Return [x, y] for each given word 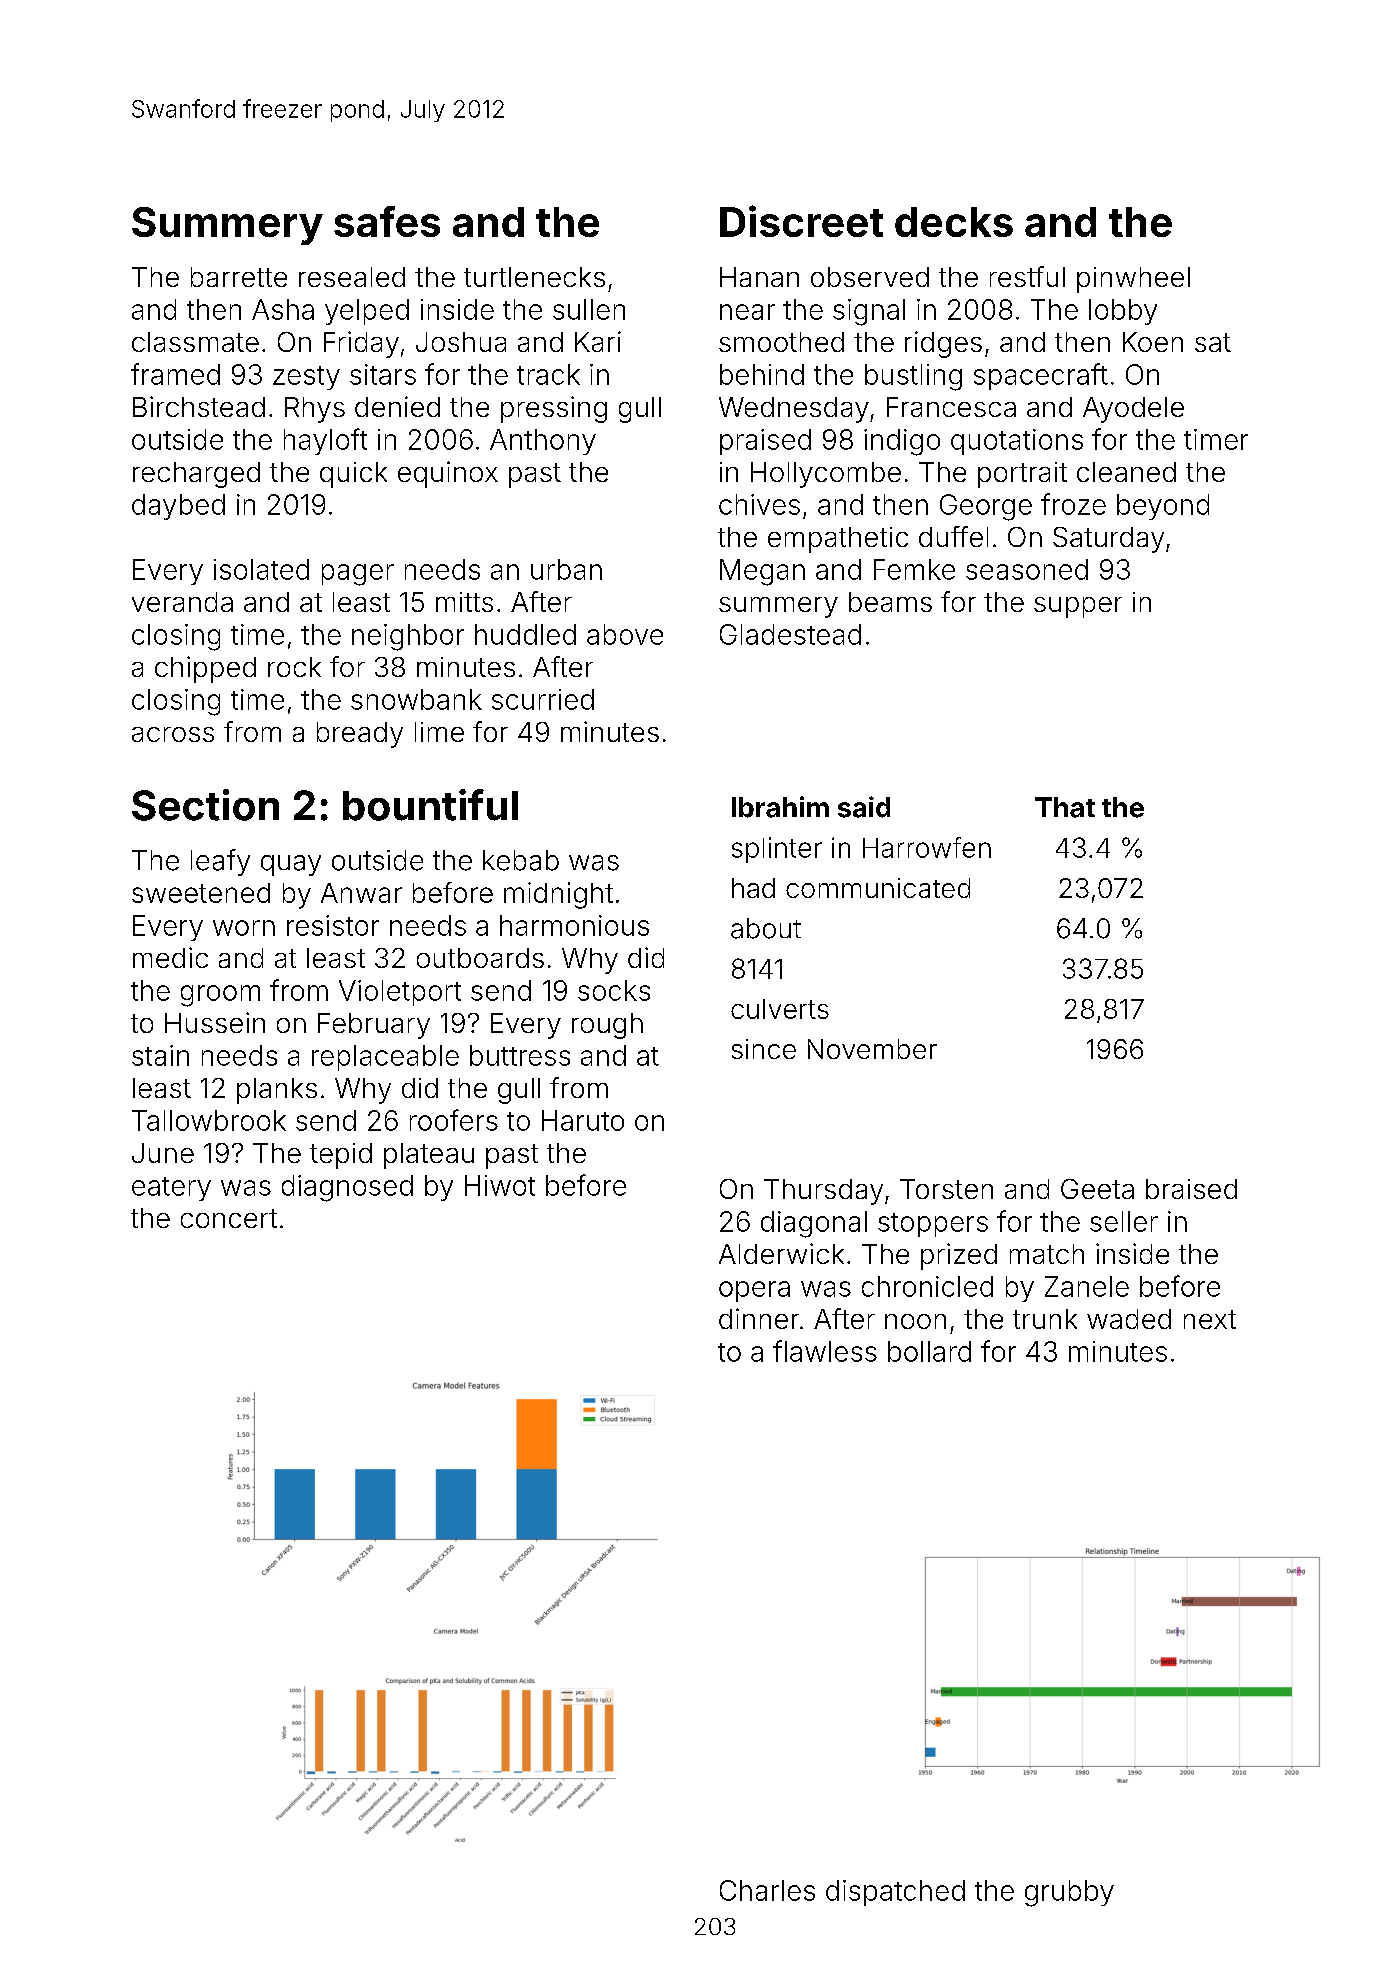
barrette [239, 277]
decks [954, 222]
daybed [178, 507]
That [1065, 807]
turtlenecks [534, 277]
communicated [878, 888]
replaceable [385, 1058]
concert [229, 1218]
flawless [825, 1351]
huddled [525, 634]
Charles [767, 1890]
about [766, 928]
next [1210, 1319]
